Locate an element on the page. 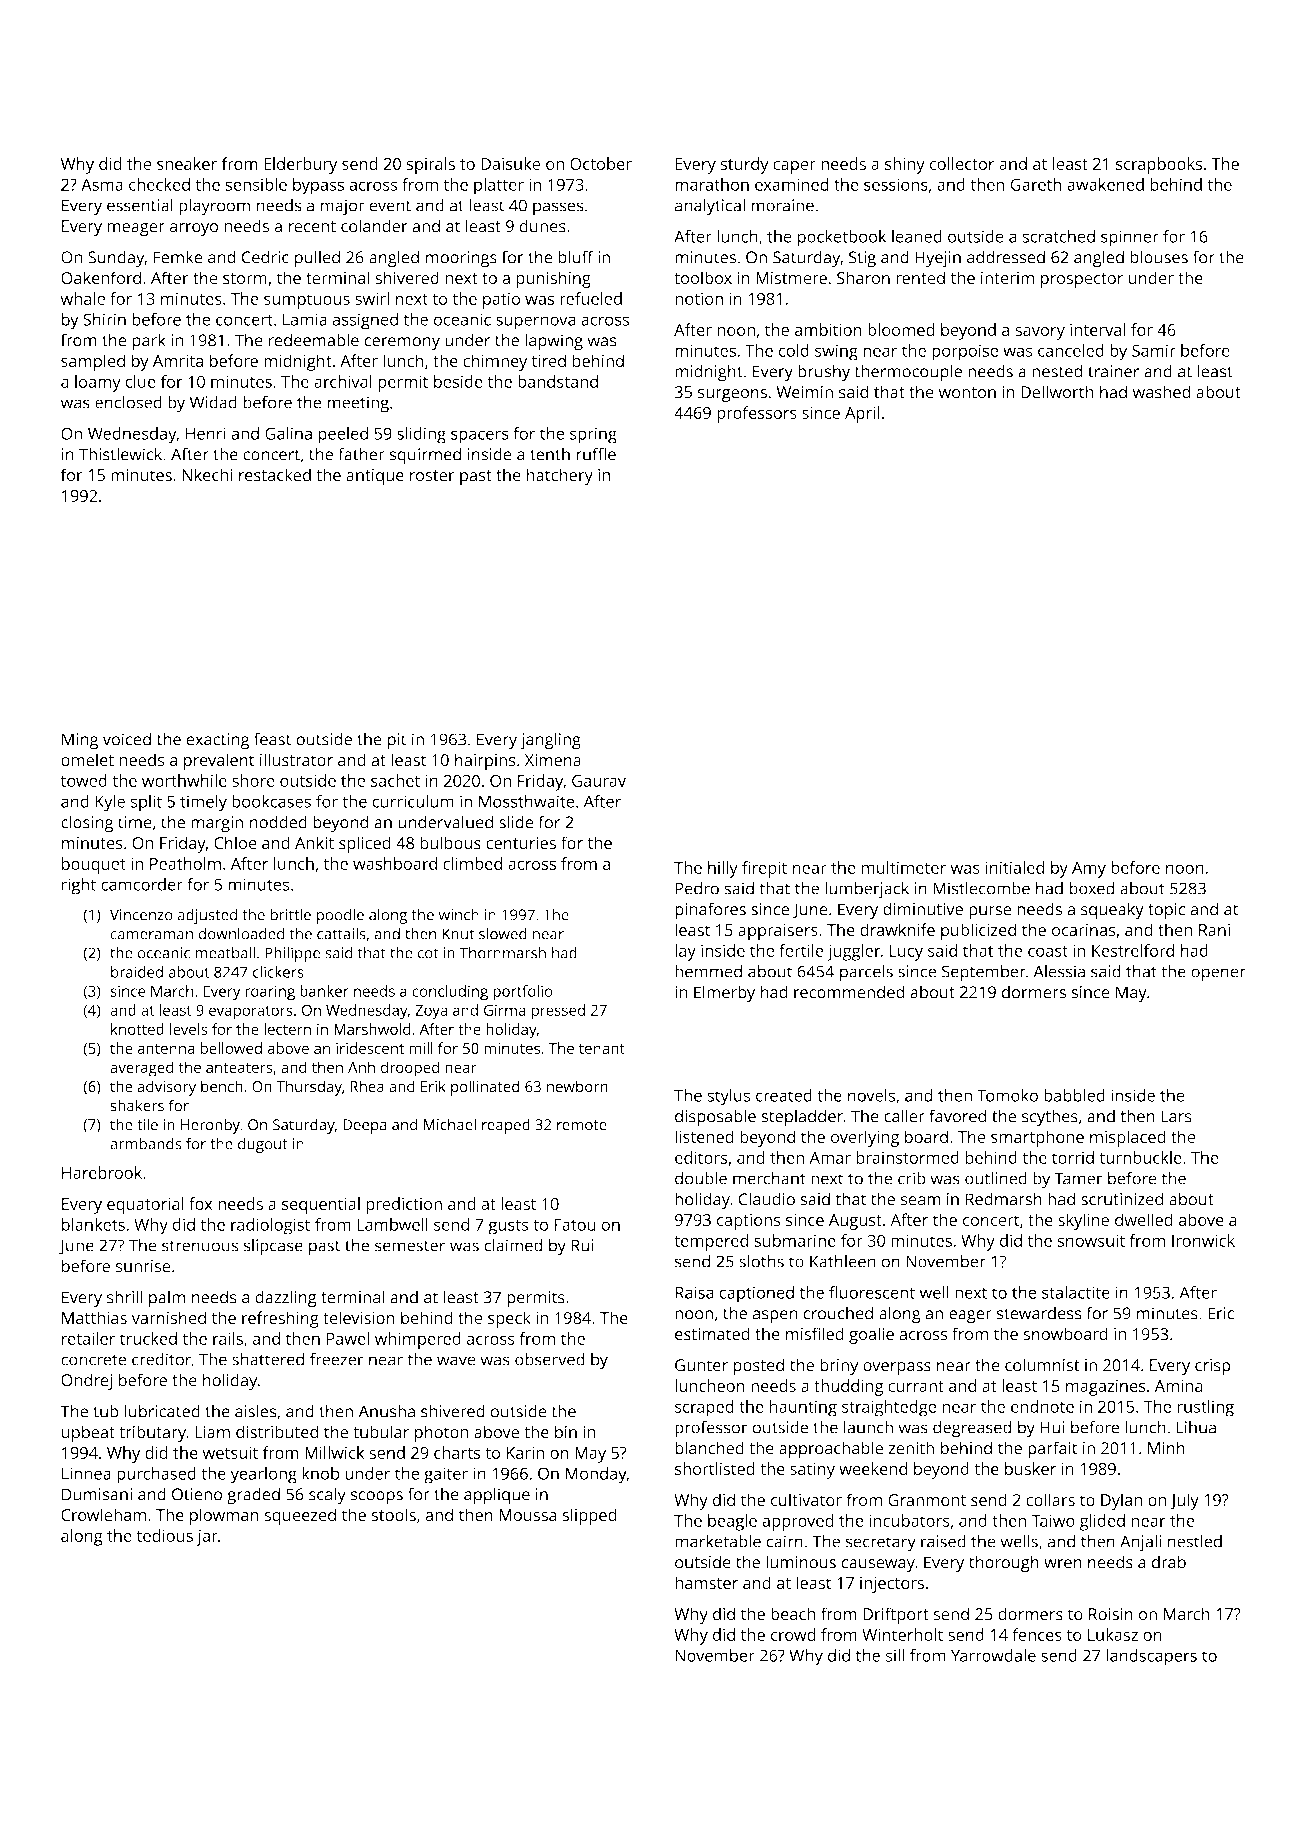 The image size is (1307, 1848). crowd is located at coordinates (793, 1634).
